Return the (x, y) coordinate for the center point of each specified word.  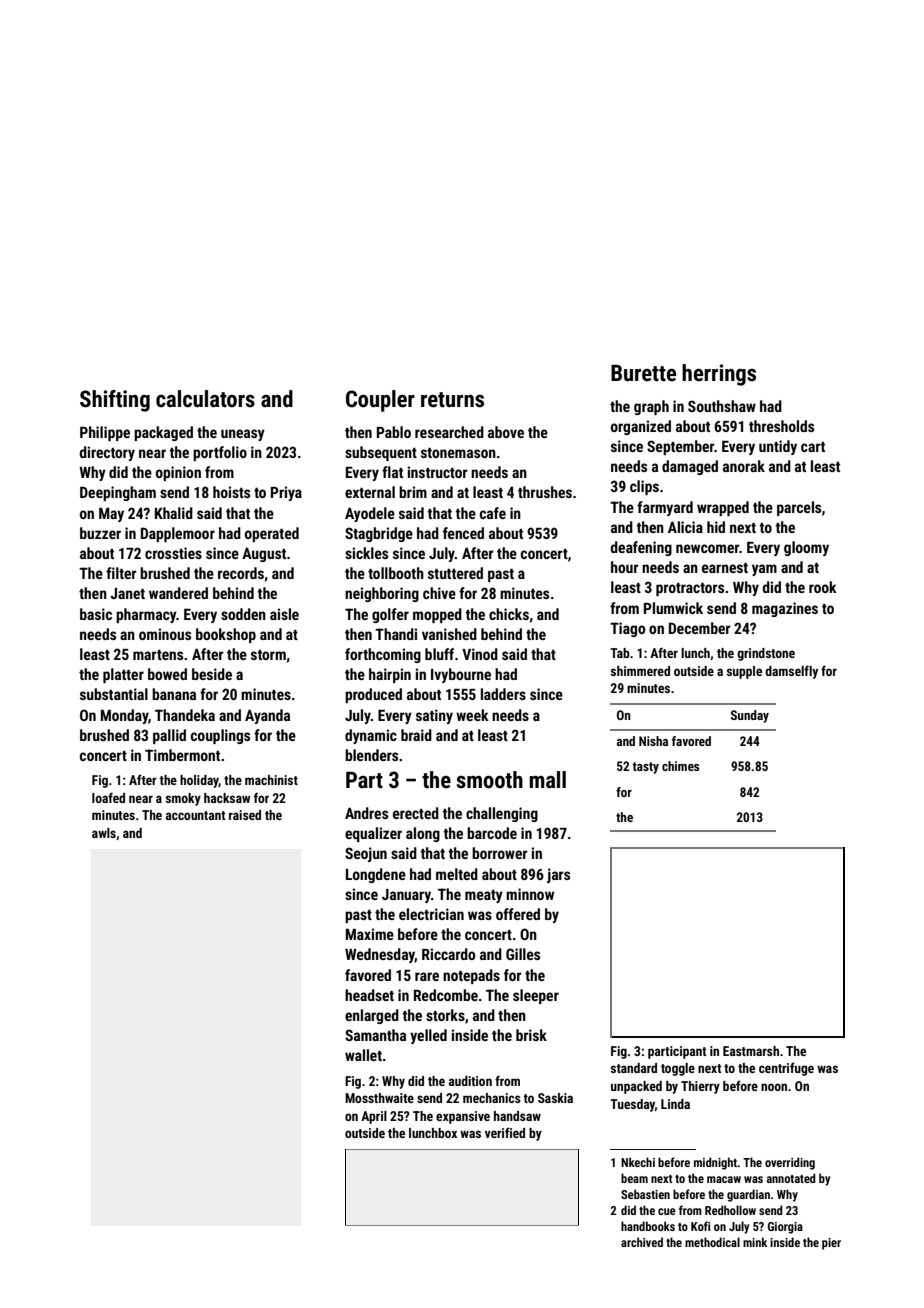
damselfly (791, 672)
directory (107, 453)
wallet (363, 1055)
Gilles (523, 954)
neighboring (382, 594)
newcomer (707, 548)
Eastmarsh (751, 1051)
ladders (503, 694)
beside (212, 674)
